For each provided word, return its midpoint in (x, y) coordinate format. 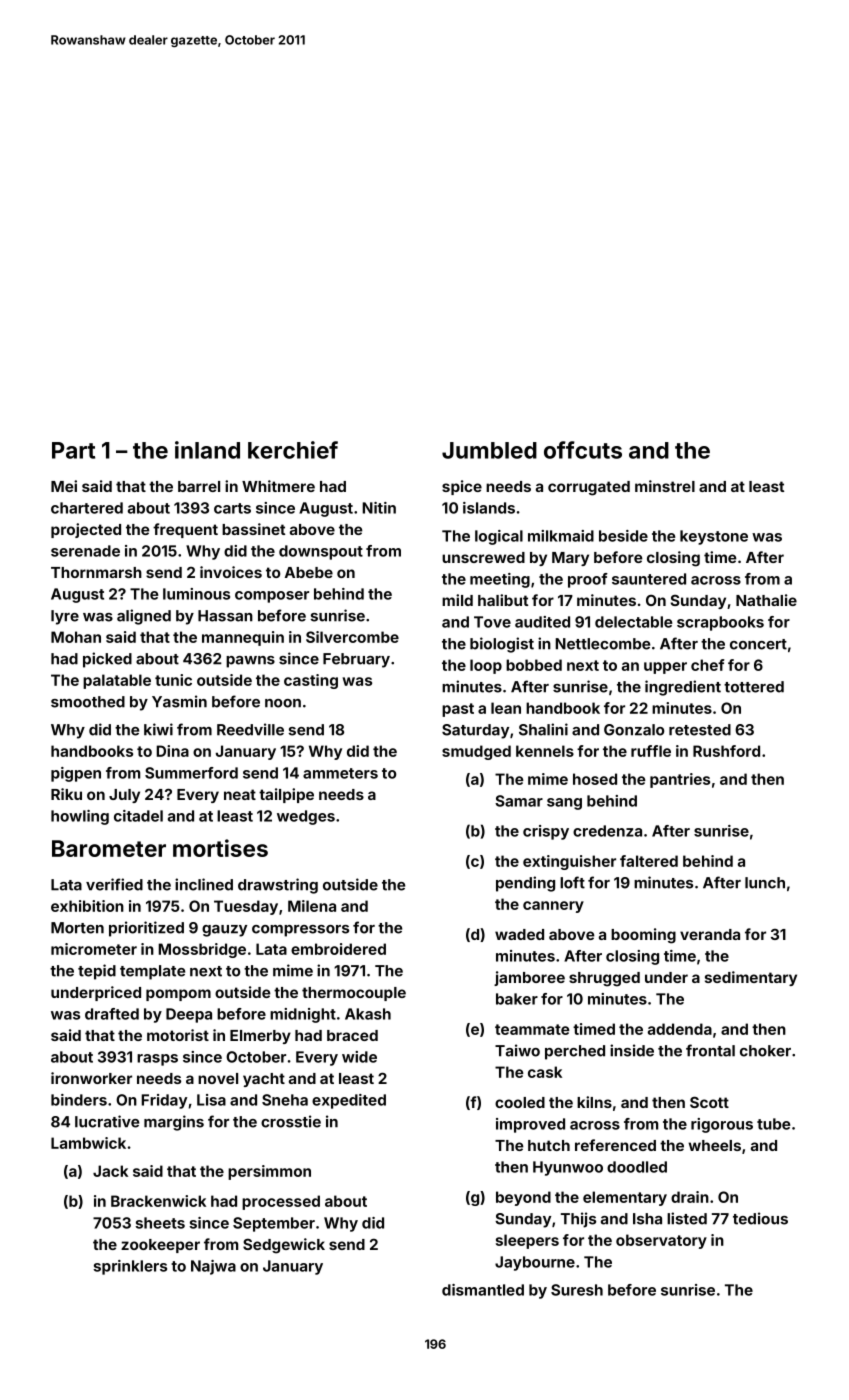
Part (73, 450)
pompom (178, 995)
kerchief (293, 450)
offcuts (583, 450)
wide (359, 1057)
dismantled (483, 1290)
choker (765, 1051)
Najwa (213, 1267)
